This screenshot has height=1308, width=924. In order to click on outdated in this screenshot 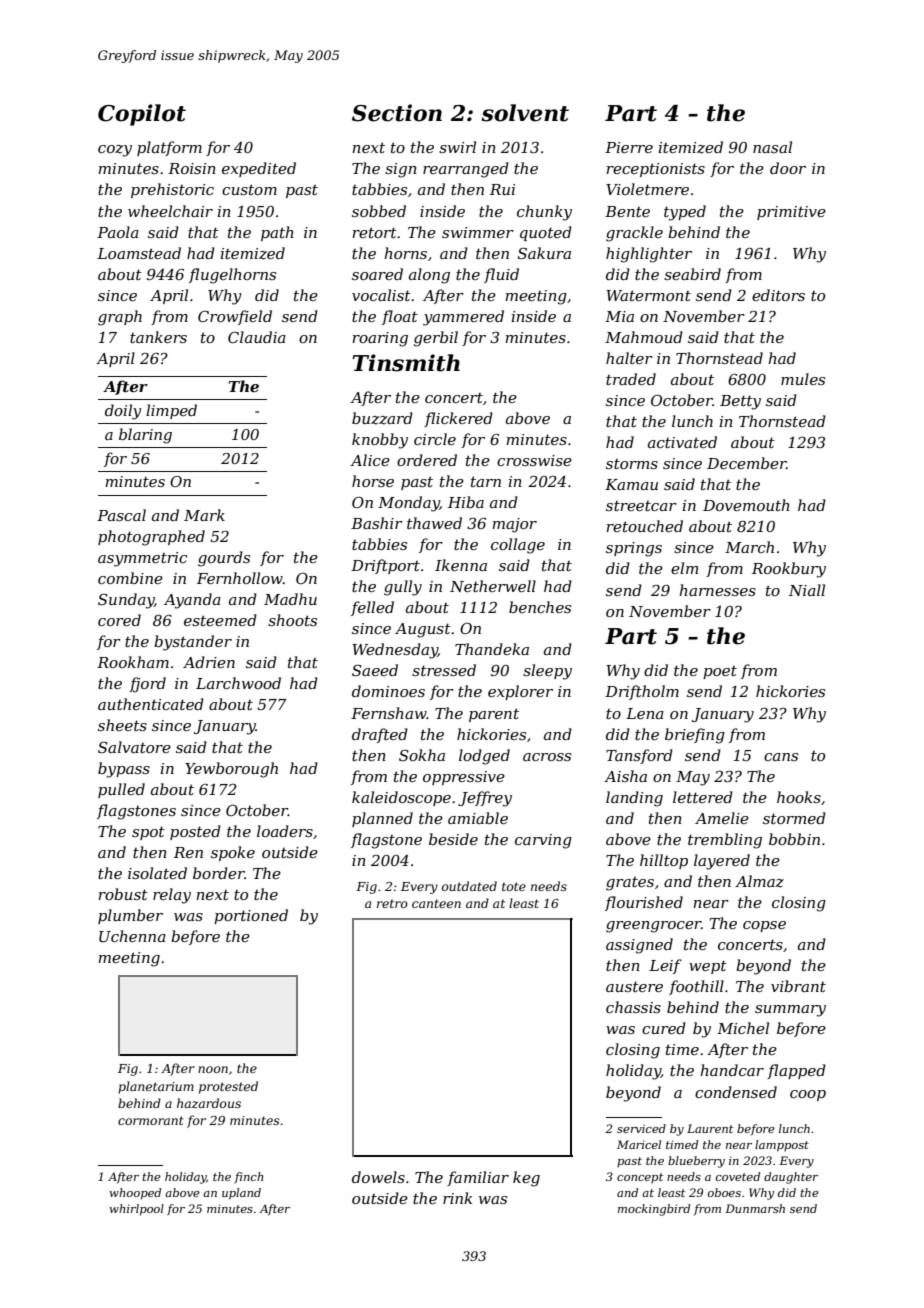, I will do `click(469, 886)`.
